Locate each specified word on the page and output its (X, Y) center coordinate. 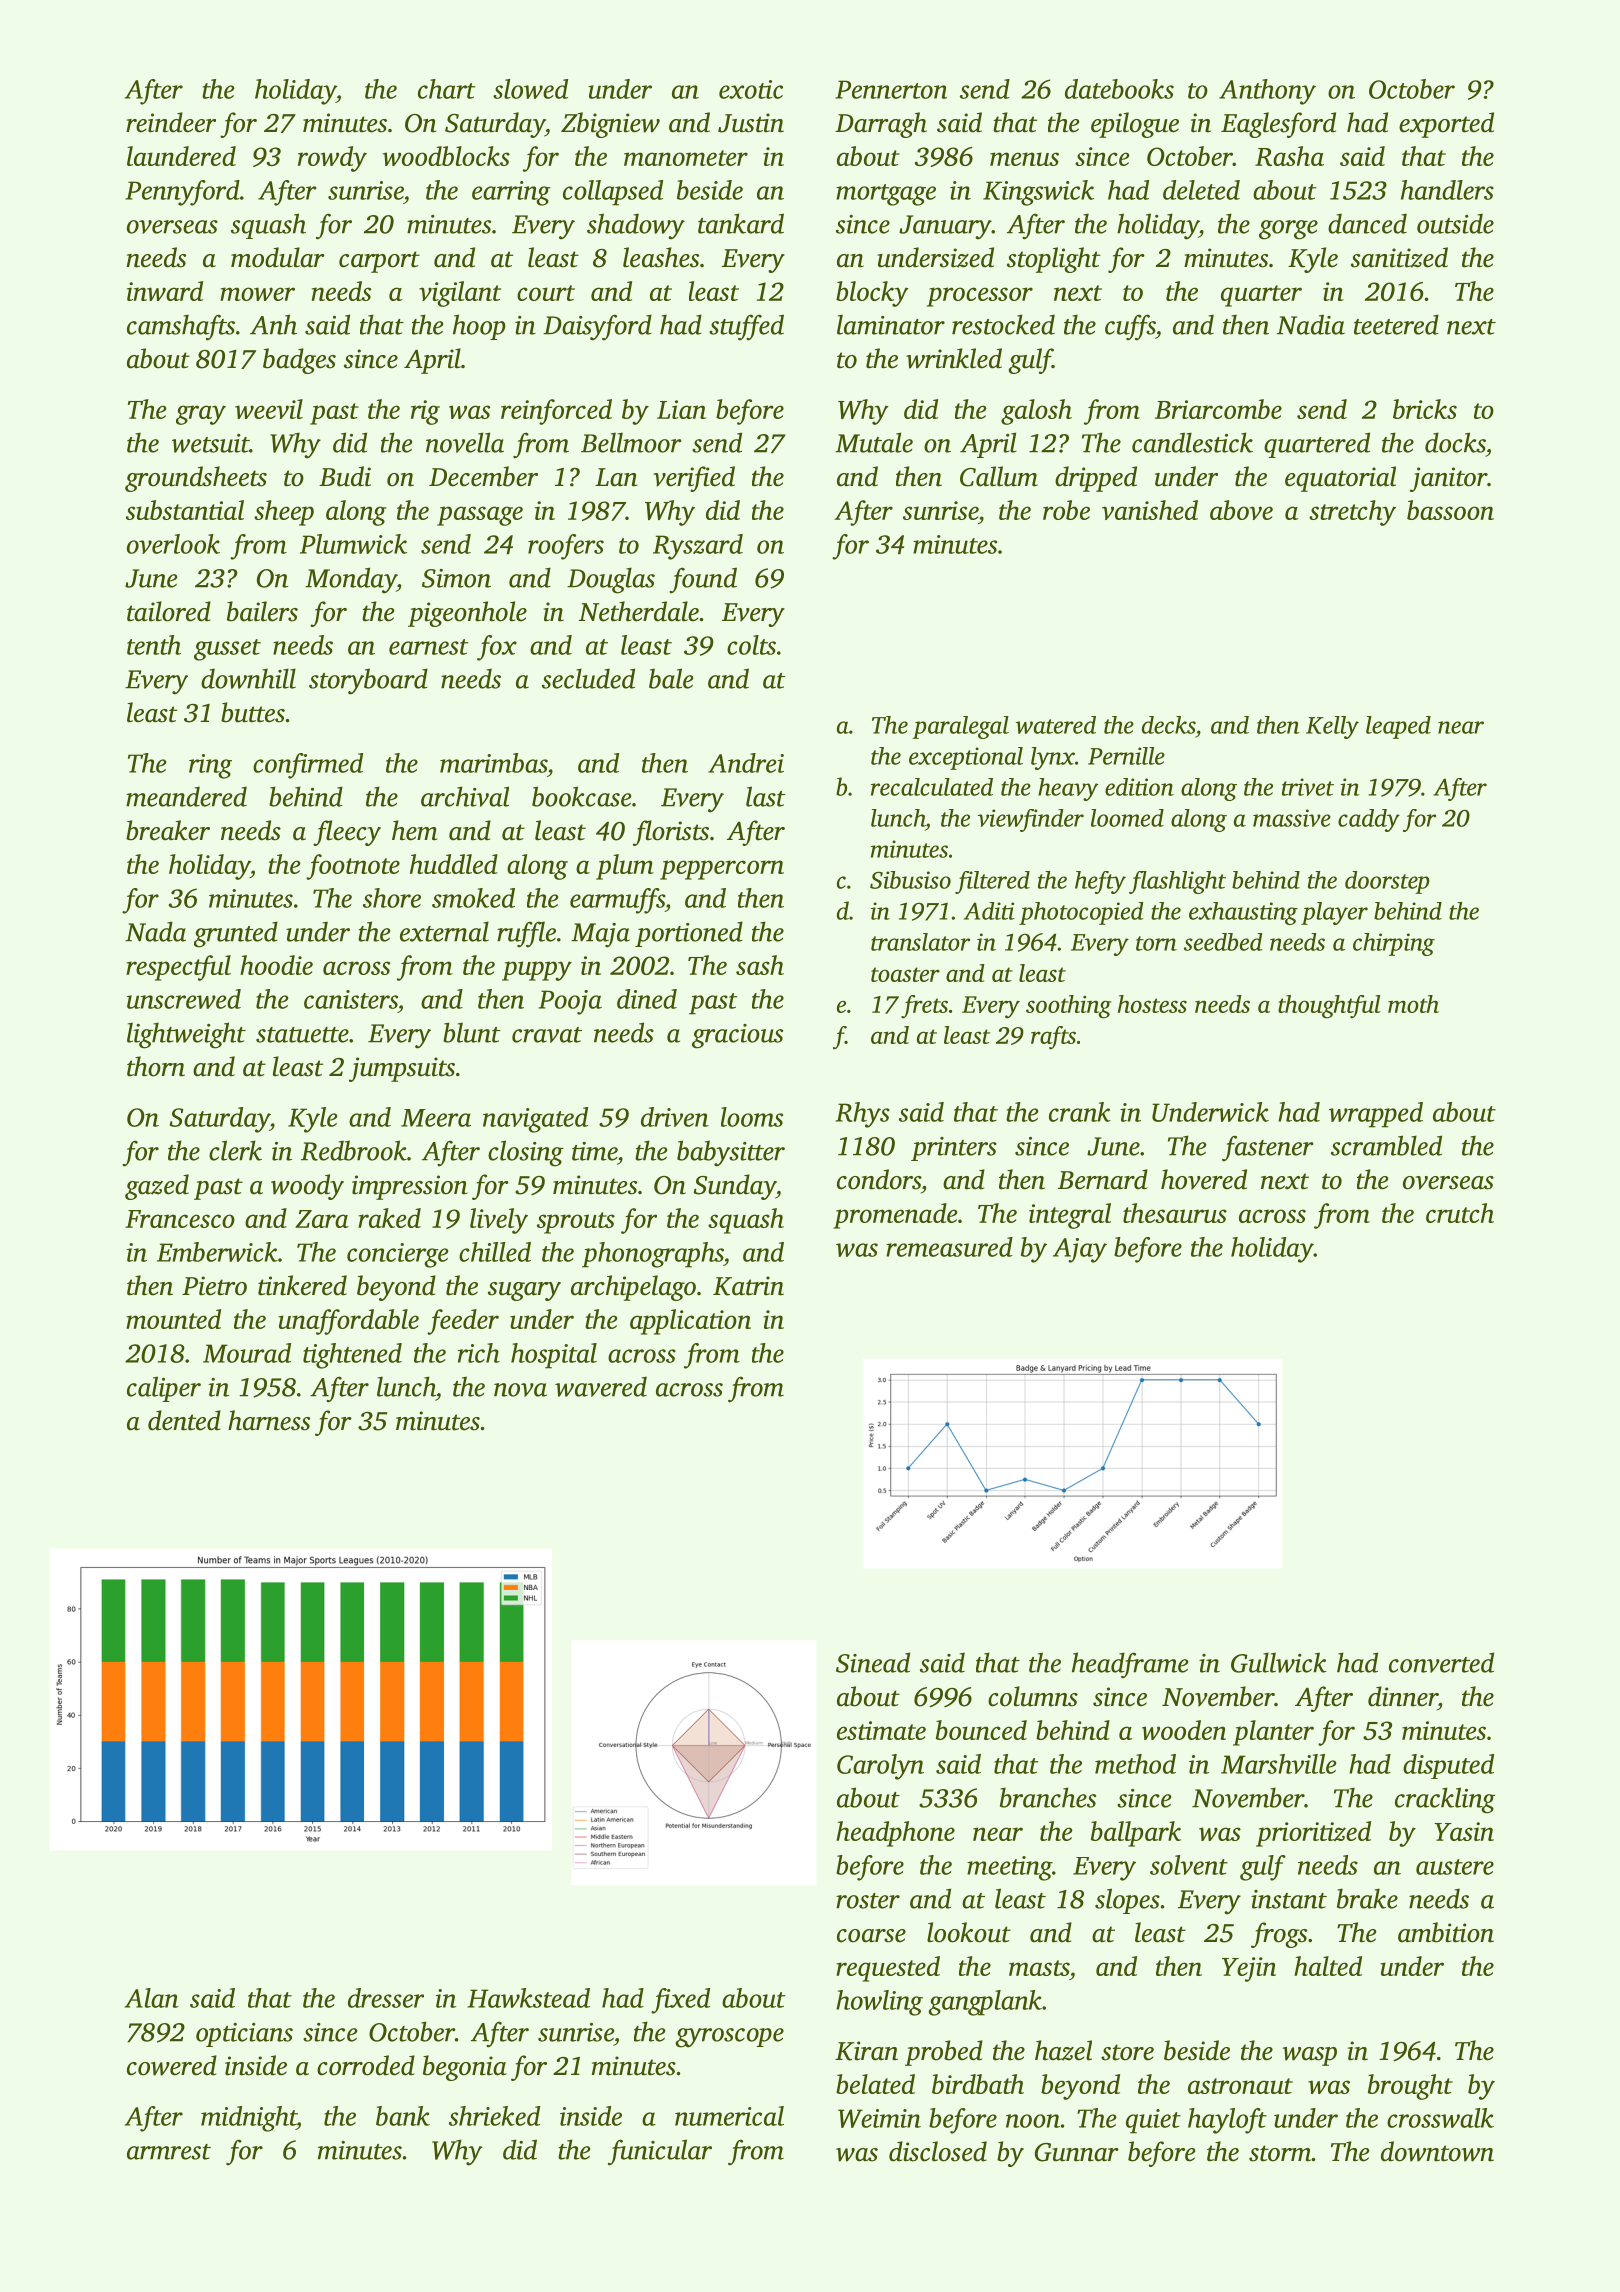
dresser (386, 1998)
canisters (351, 999)
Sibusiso (910, 880)
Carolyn (880, 1767)
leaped (1398, 727)
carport (379, 262)
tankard (741, 223)
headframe (1130, 1665)
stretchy (1352, 513)
